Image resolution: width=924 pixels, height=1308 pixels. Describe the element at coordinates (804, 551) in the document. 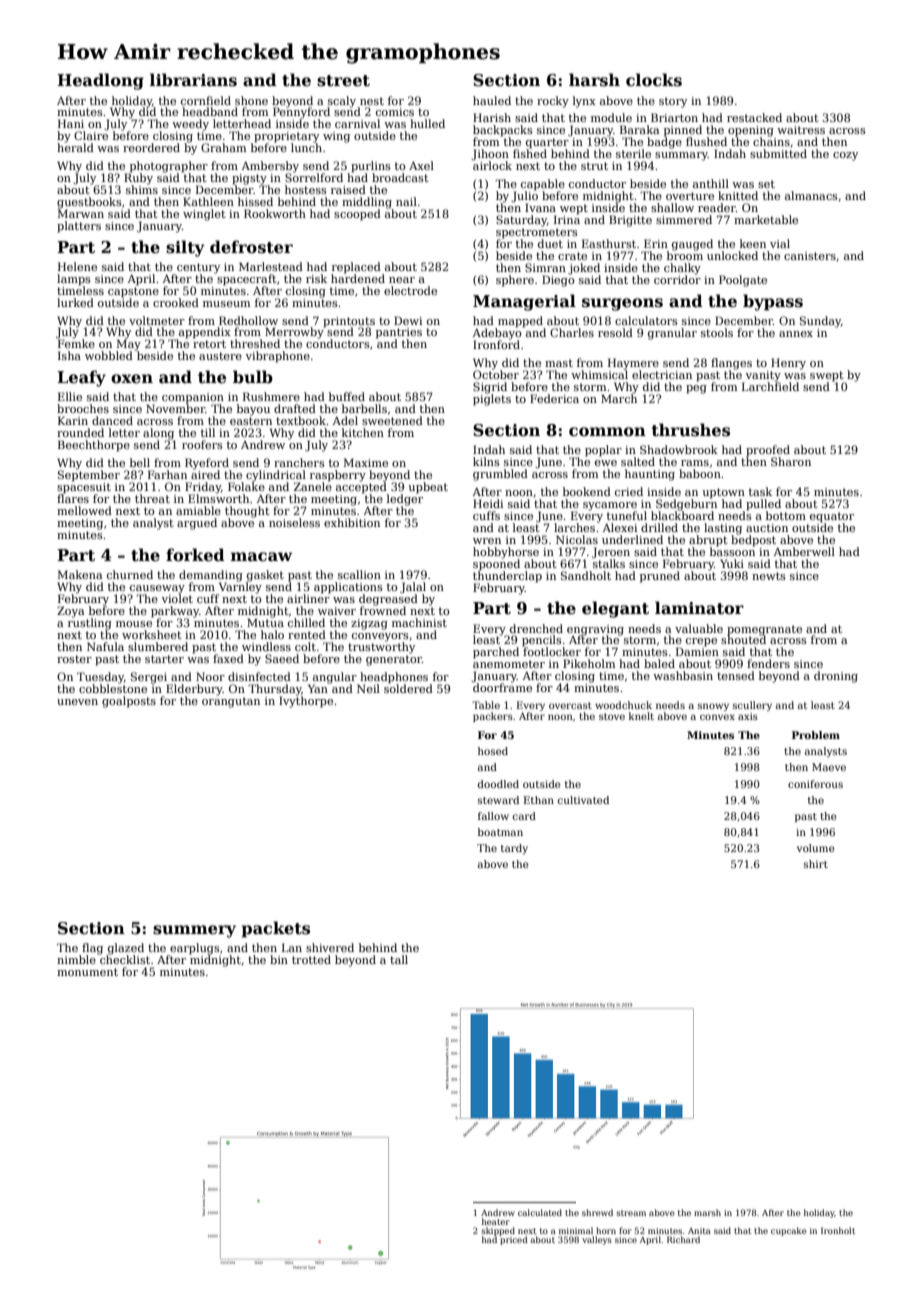

I see `Amberwell` at that location.
